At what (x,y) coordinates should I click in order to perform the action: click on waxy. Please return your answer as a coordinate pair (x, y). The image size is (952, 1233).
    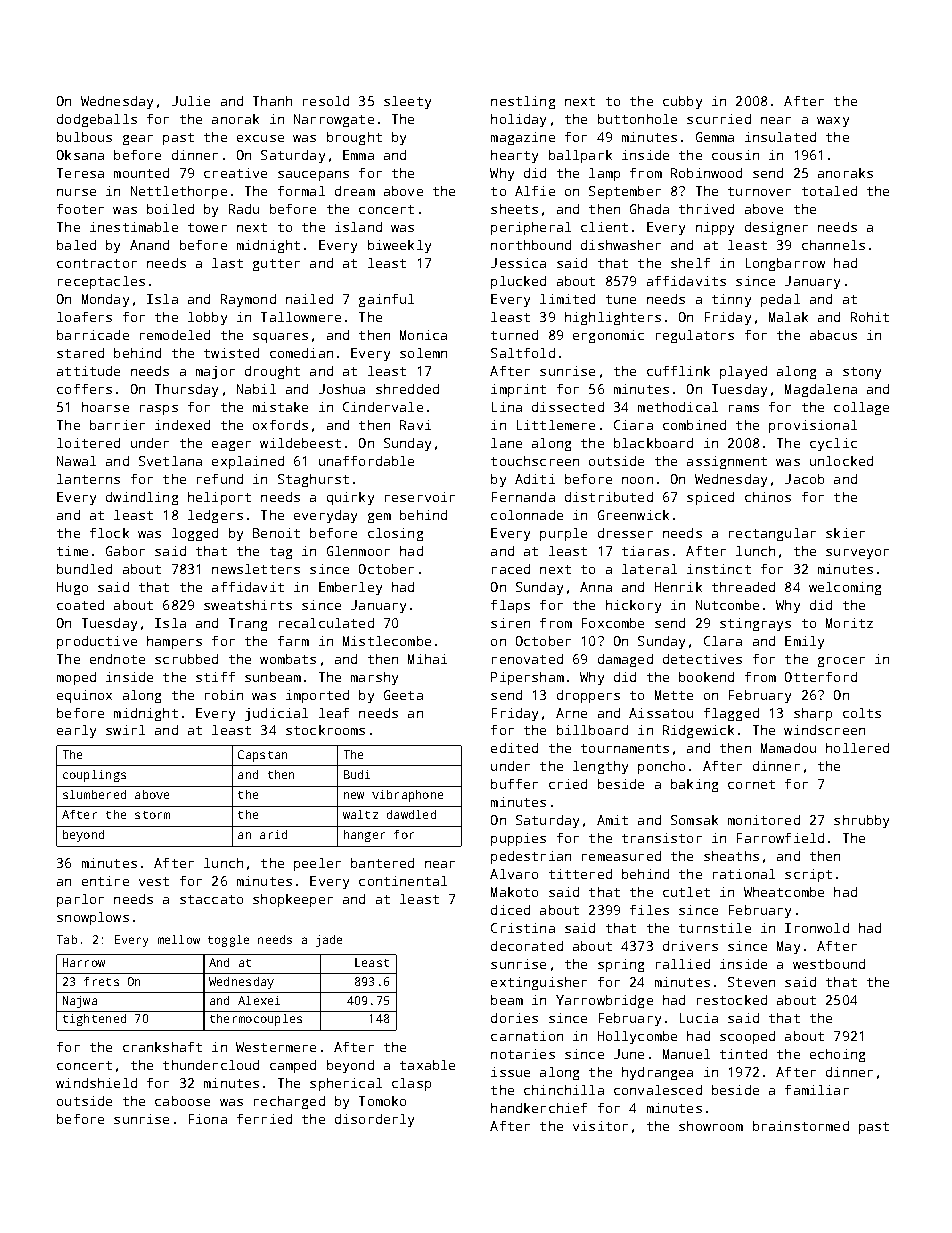
    Looking at the image, I should click on (833, 122).
